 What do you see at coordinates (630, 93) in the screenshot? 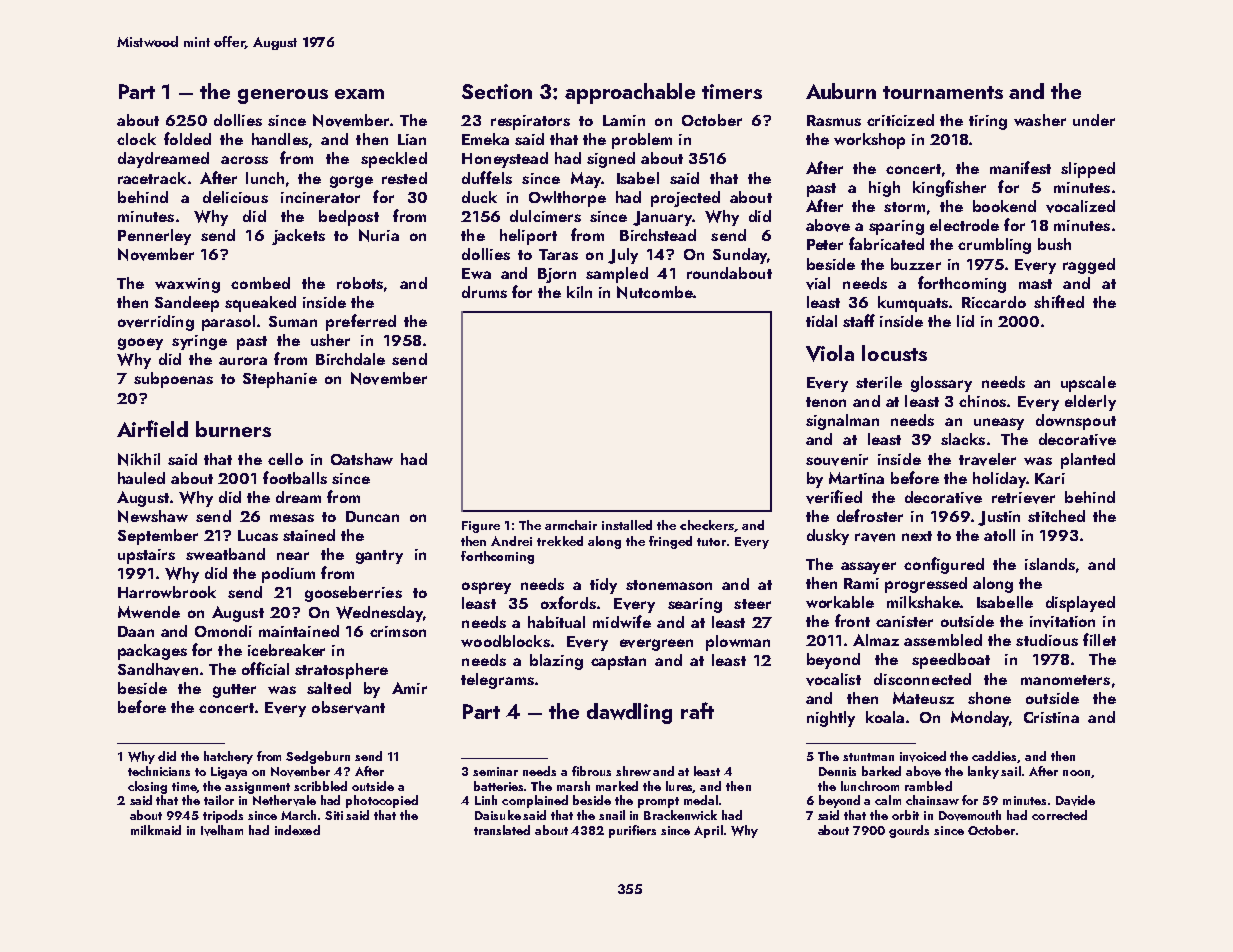
I see `approachable` at bounding box center [630, 93].
